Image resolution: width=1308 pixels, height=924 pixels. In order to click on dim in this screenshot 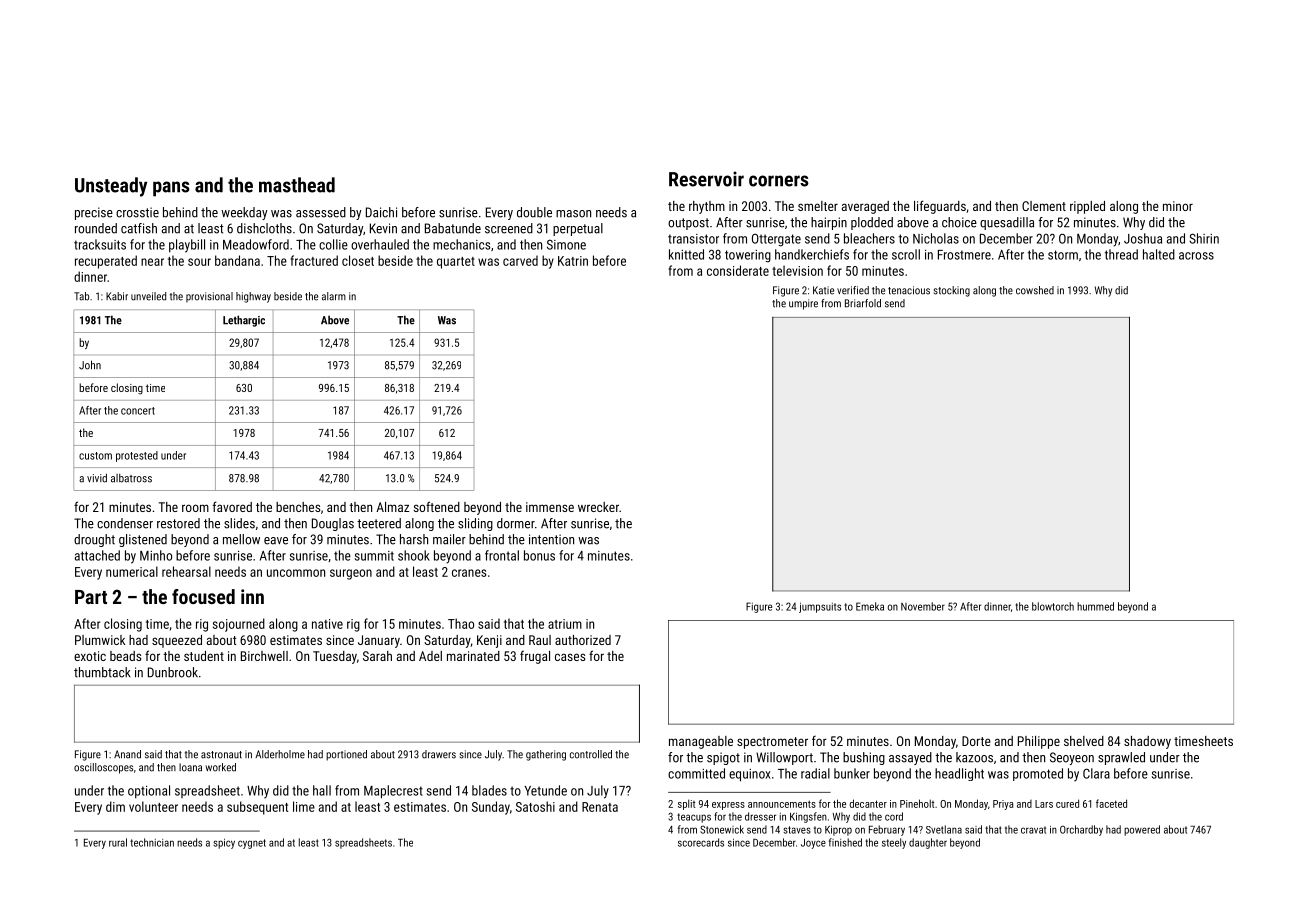, I will do `click(115, 806)`.
